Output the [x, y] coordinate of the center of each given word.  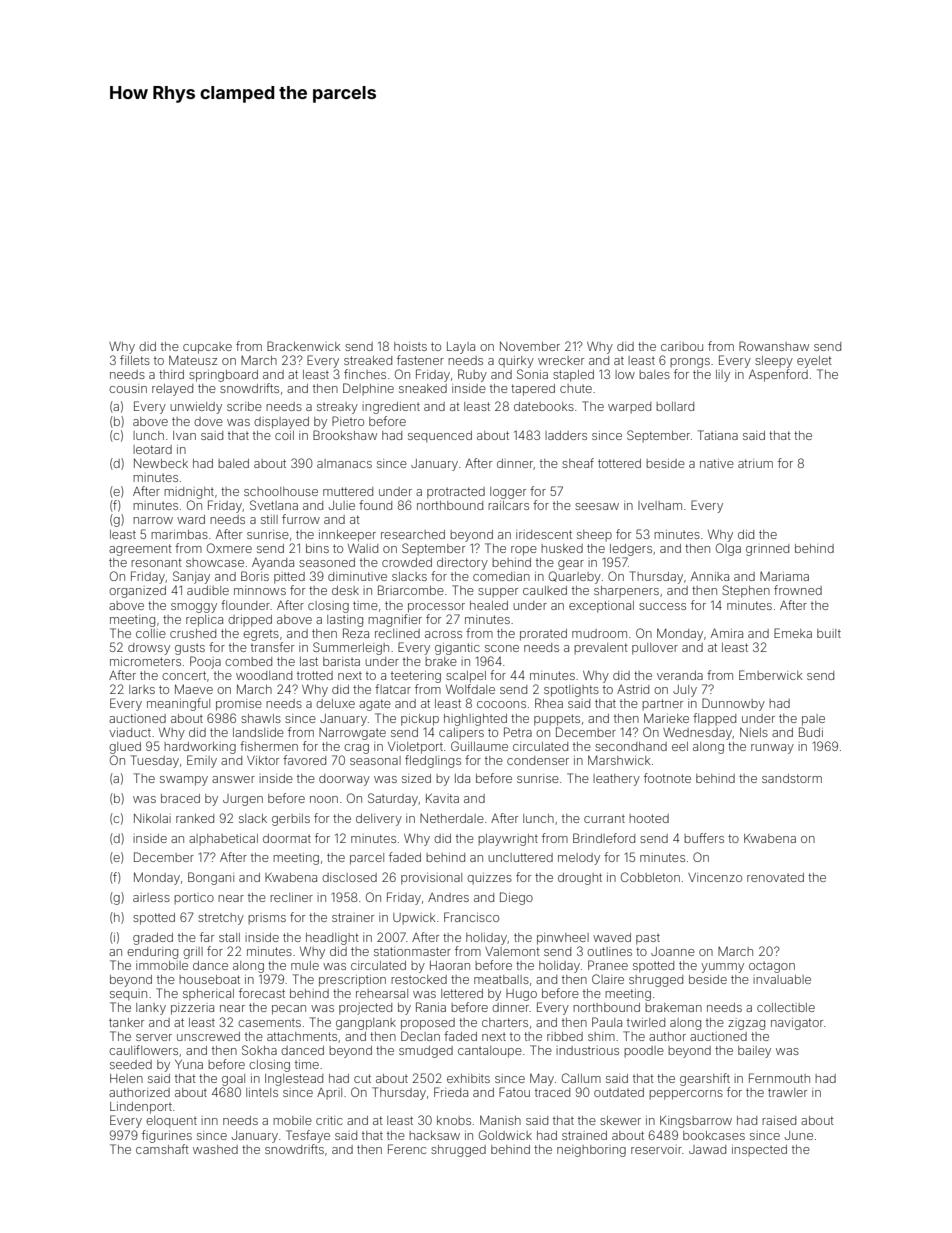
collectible [786, 1007]
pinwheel [563, 939]
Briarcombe [411, 590]
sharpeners [626, 591]
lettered [462, 993]
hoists [410, 346]
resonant [156, 562]
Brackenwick [303, 346]
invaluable [782, 979]
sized [416, 778]
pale [813, 720]
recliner [291, 897]
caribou [682, 346]
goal [233, 1080]
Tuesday [155, 761]
